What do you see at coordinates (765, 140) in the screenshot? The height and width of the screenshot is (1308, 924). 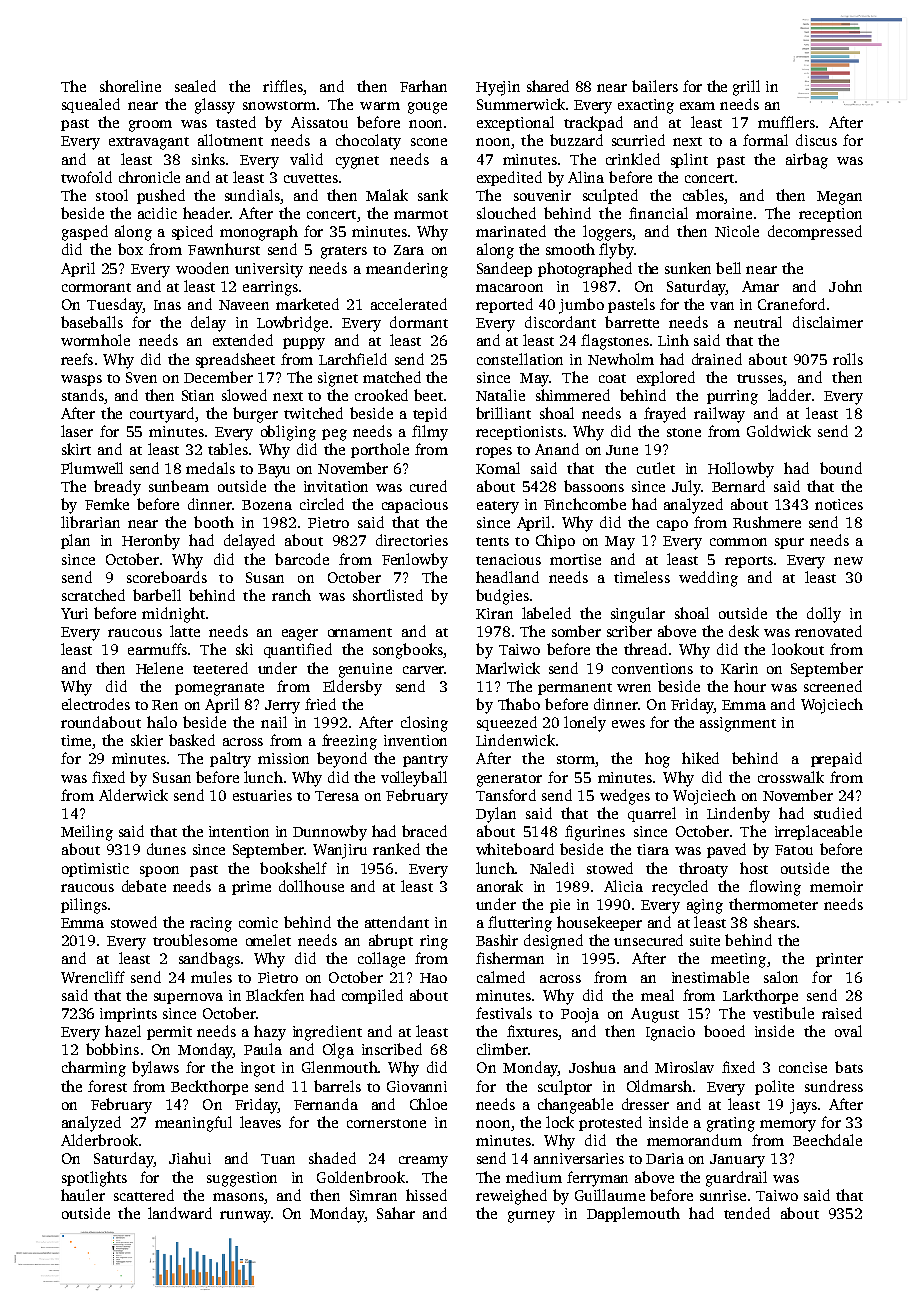 I see `formal` at bounding box center [765, 140].
